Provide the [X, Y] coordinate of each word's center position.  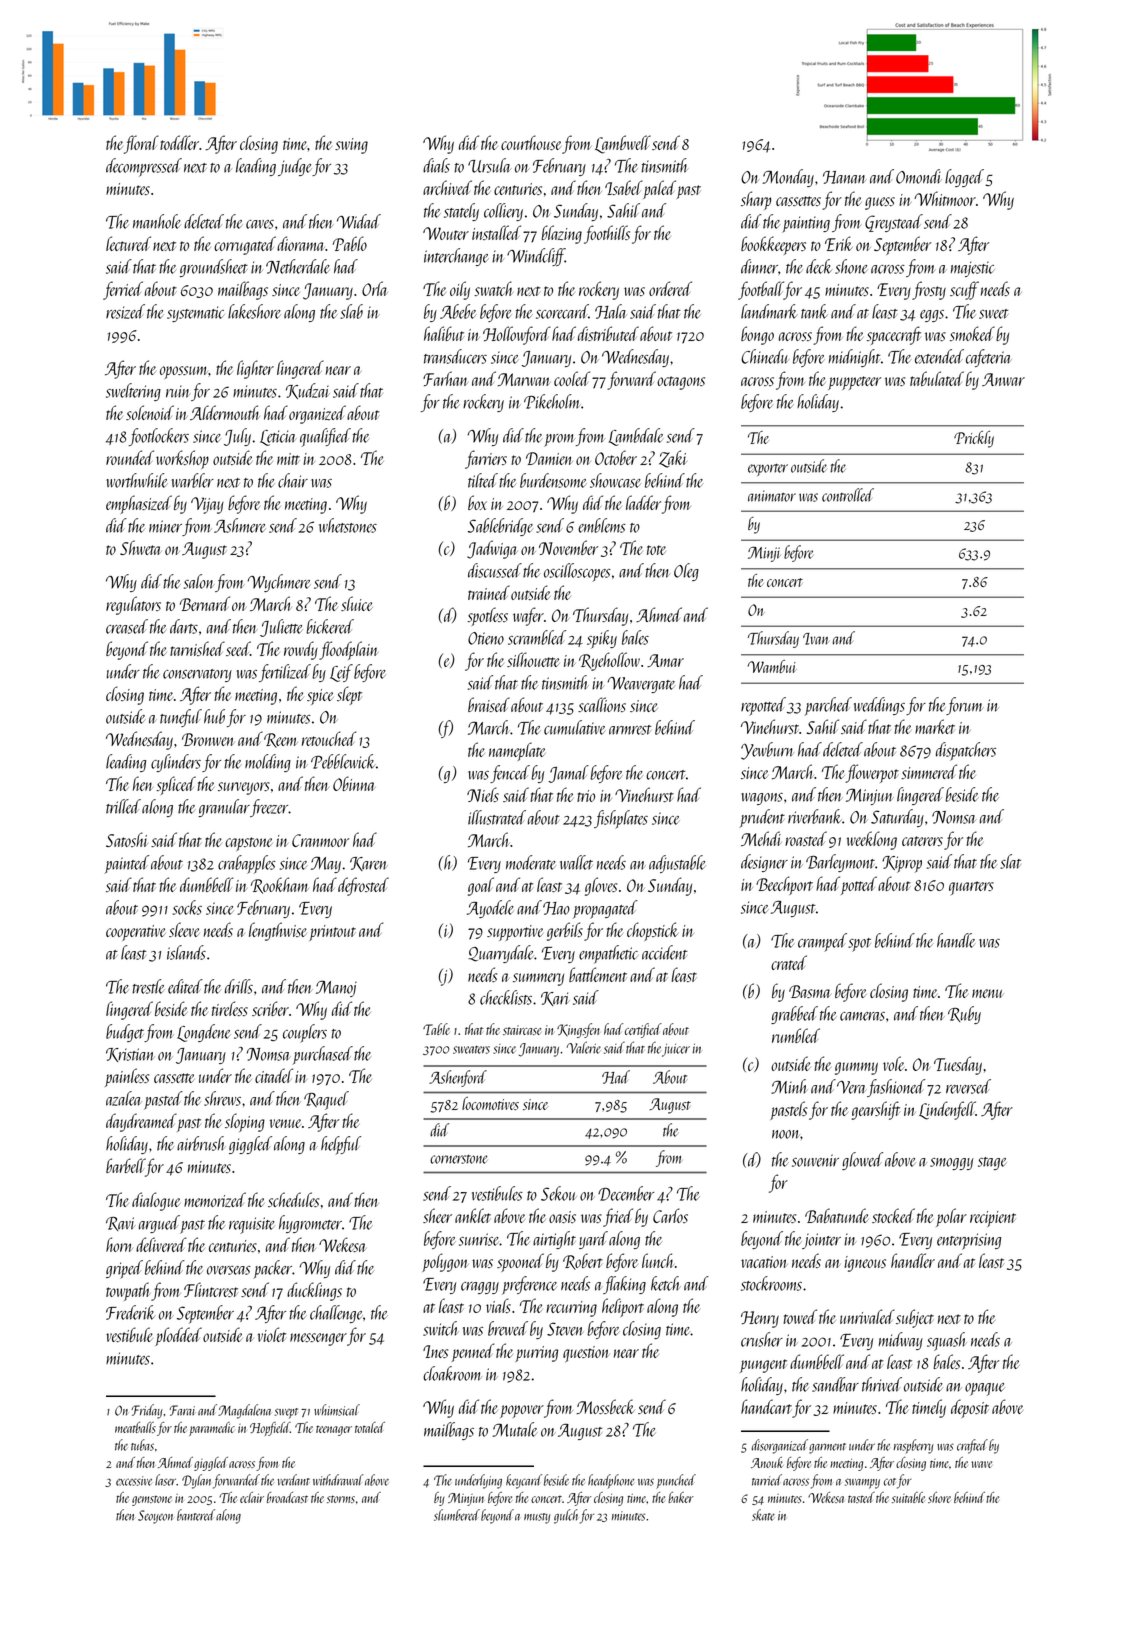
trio [586, 796]
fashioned [896, 1088]
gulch [566, 1516]
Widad [359, 221]
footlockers [159, 437]
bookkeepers [773, 245]
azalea [123, 1098]
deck [819, 266]
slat [1010, 861]
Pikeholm [552, 401]
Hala [611, 311]
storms [341, 1499]
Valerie [584, 1047]
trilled [123, 806]
